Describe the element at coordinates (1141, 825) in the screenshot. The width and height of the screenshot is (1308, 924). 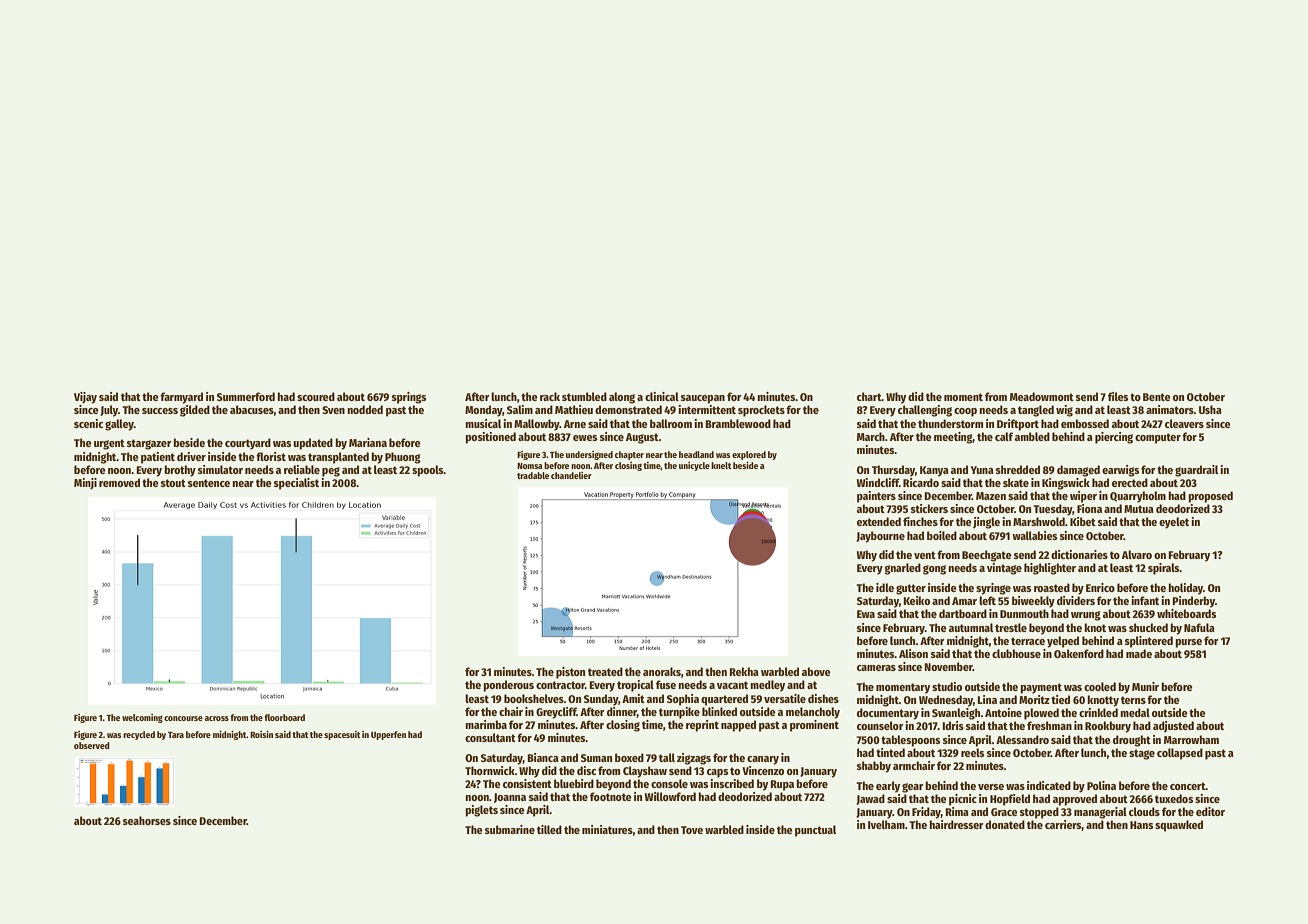
I see `Hans` at that location.
